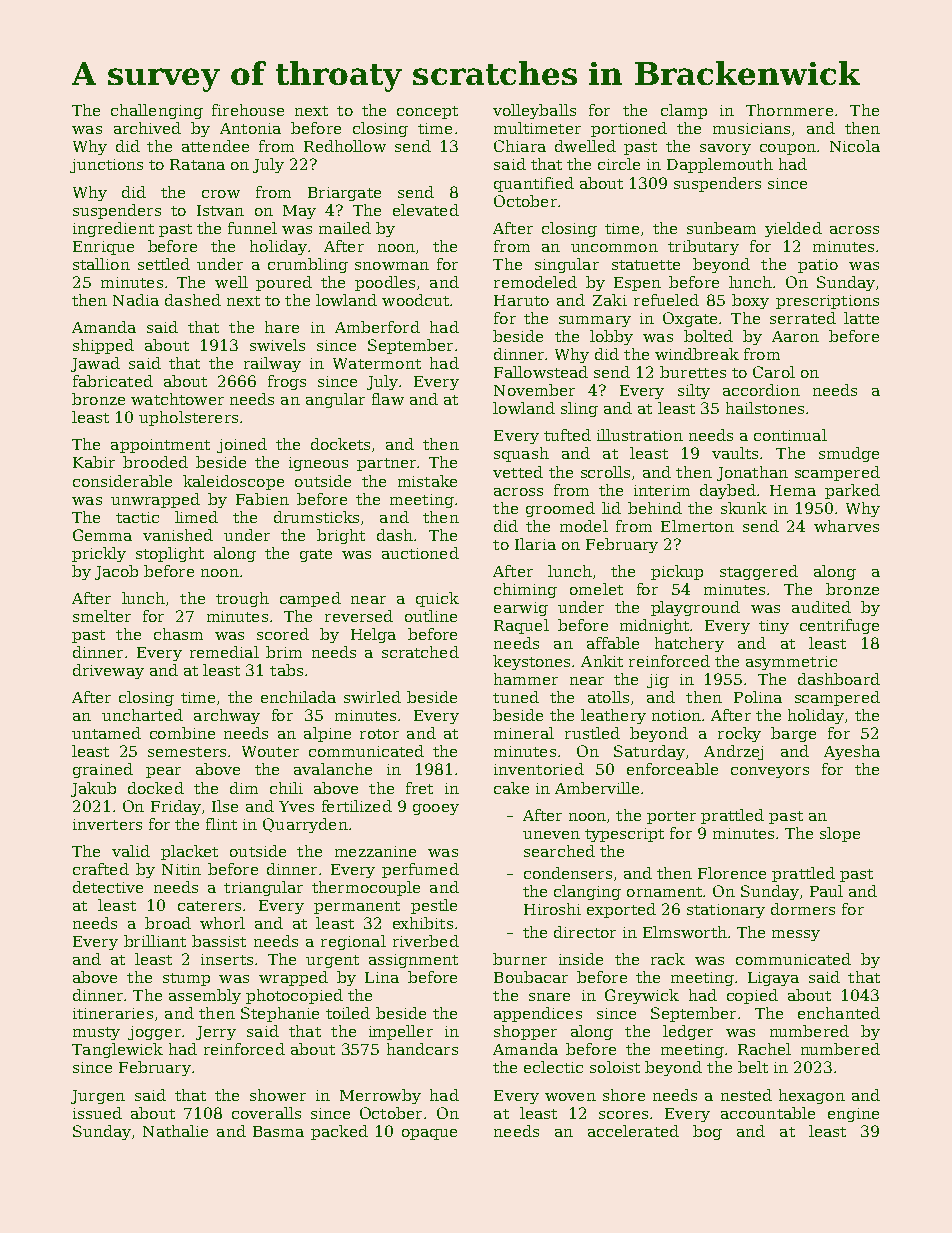 This page has height=1233, width=952. What do you see at coordinates (526, 679) in the page?
I see `hammer` at bounding box center [526, 679].
